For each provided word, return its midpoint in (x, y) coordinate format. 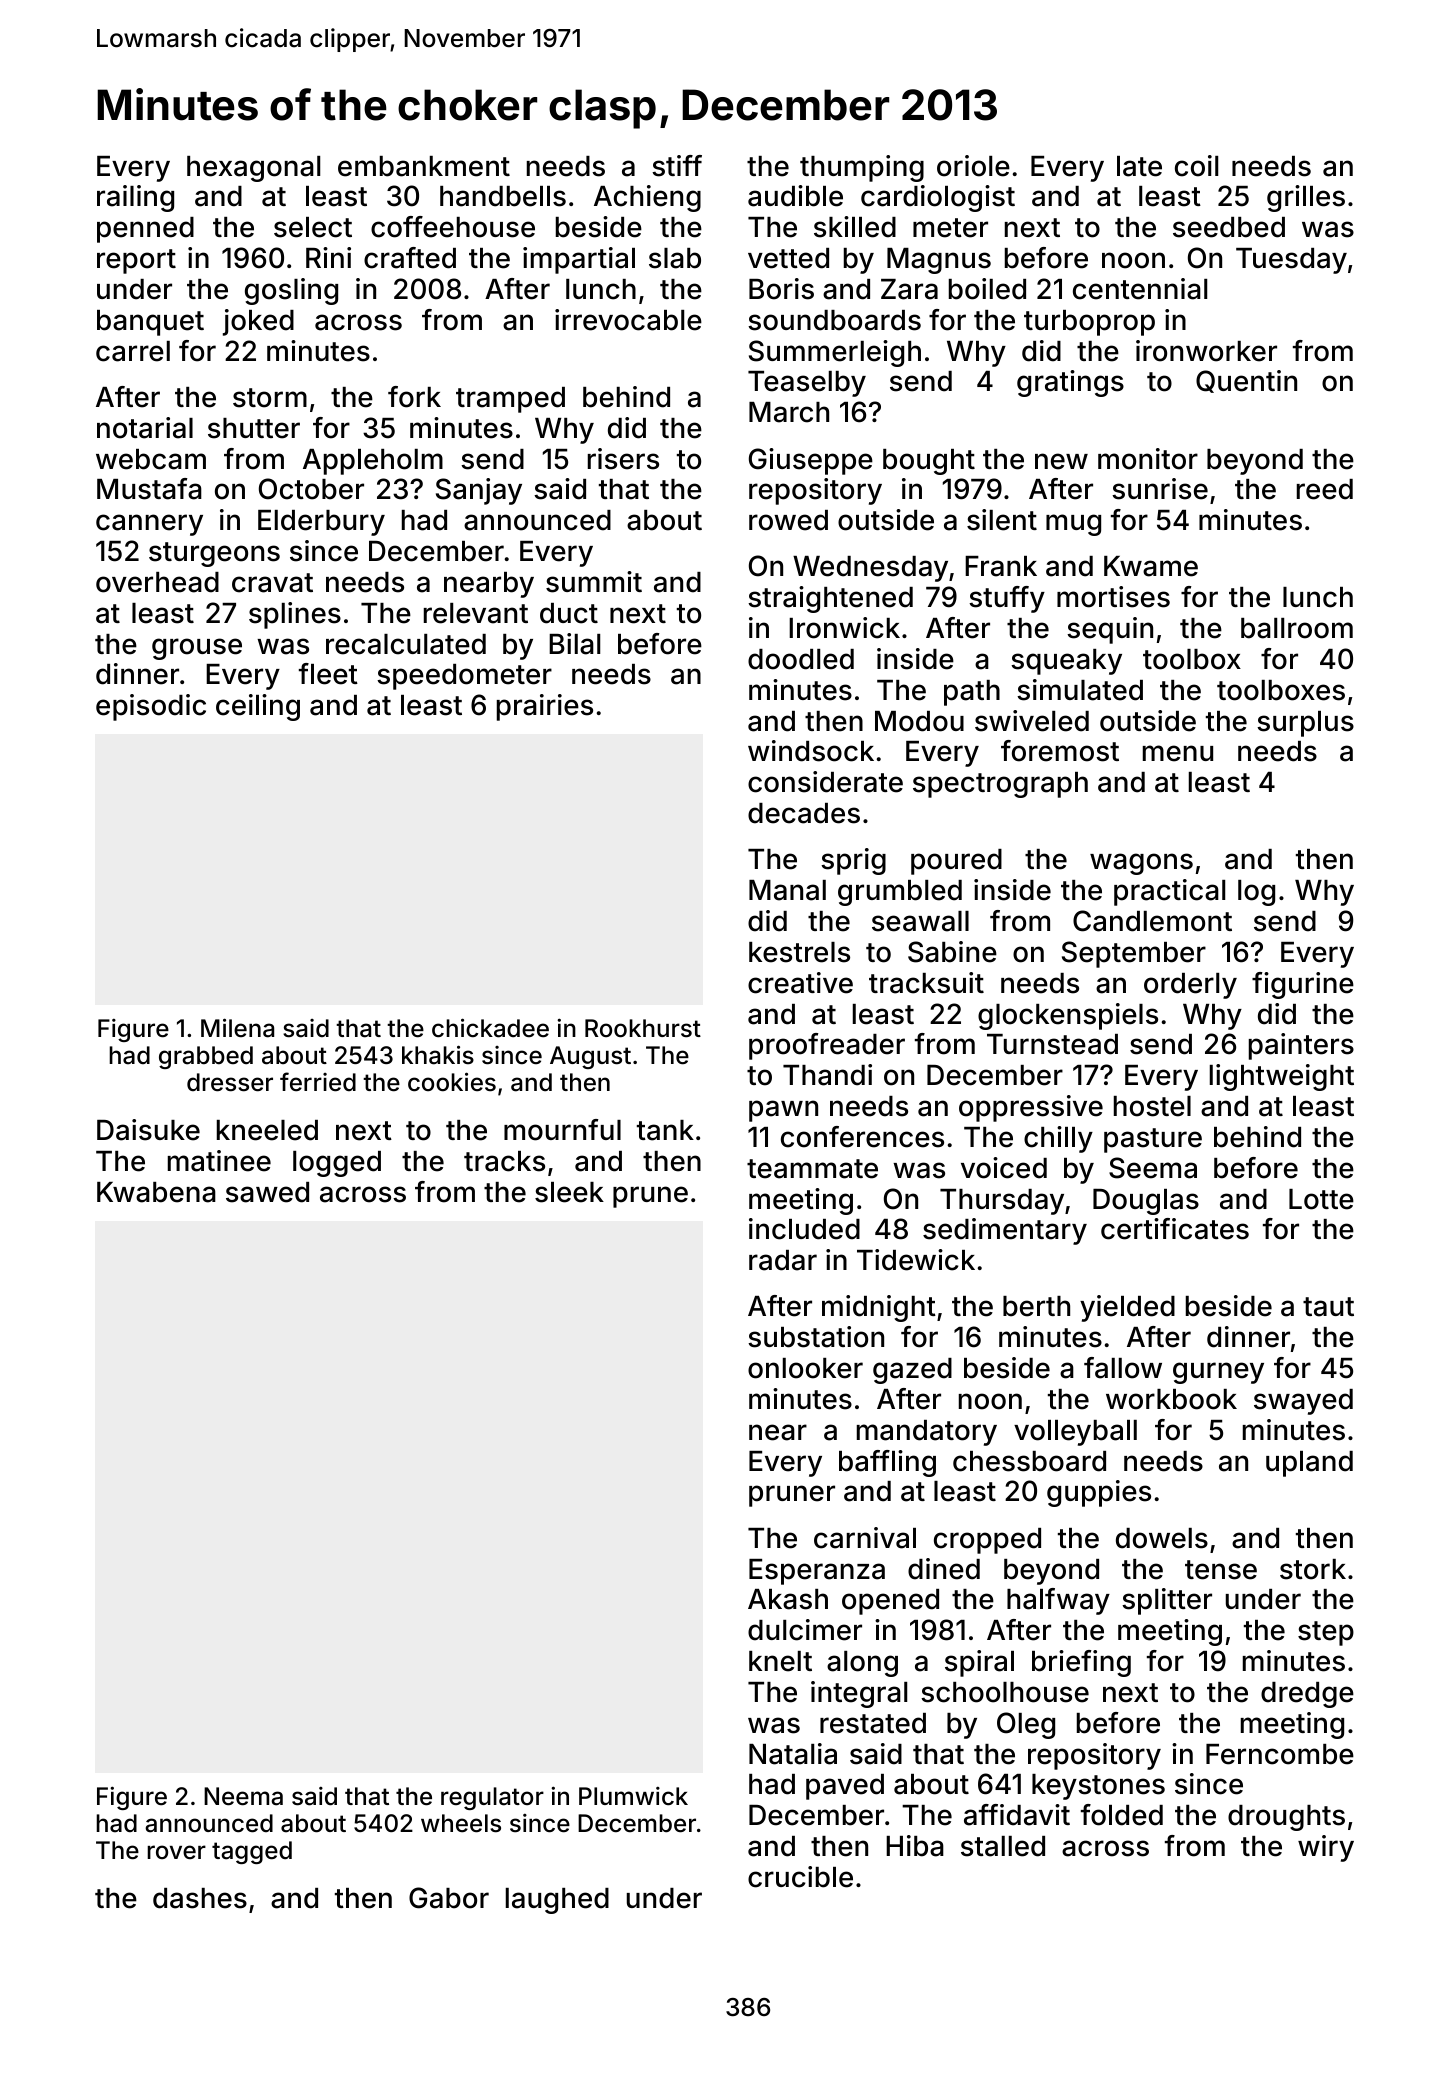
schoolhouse (1005, 1692)
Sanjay (479, 491)
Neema (243, 1796)
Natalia (793, 1754)
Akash (788, 1599)
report (136, 261)
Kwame (1151, 566)
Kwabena (156, 1192)
